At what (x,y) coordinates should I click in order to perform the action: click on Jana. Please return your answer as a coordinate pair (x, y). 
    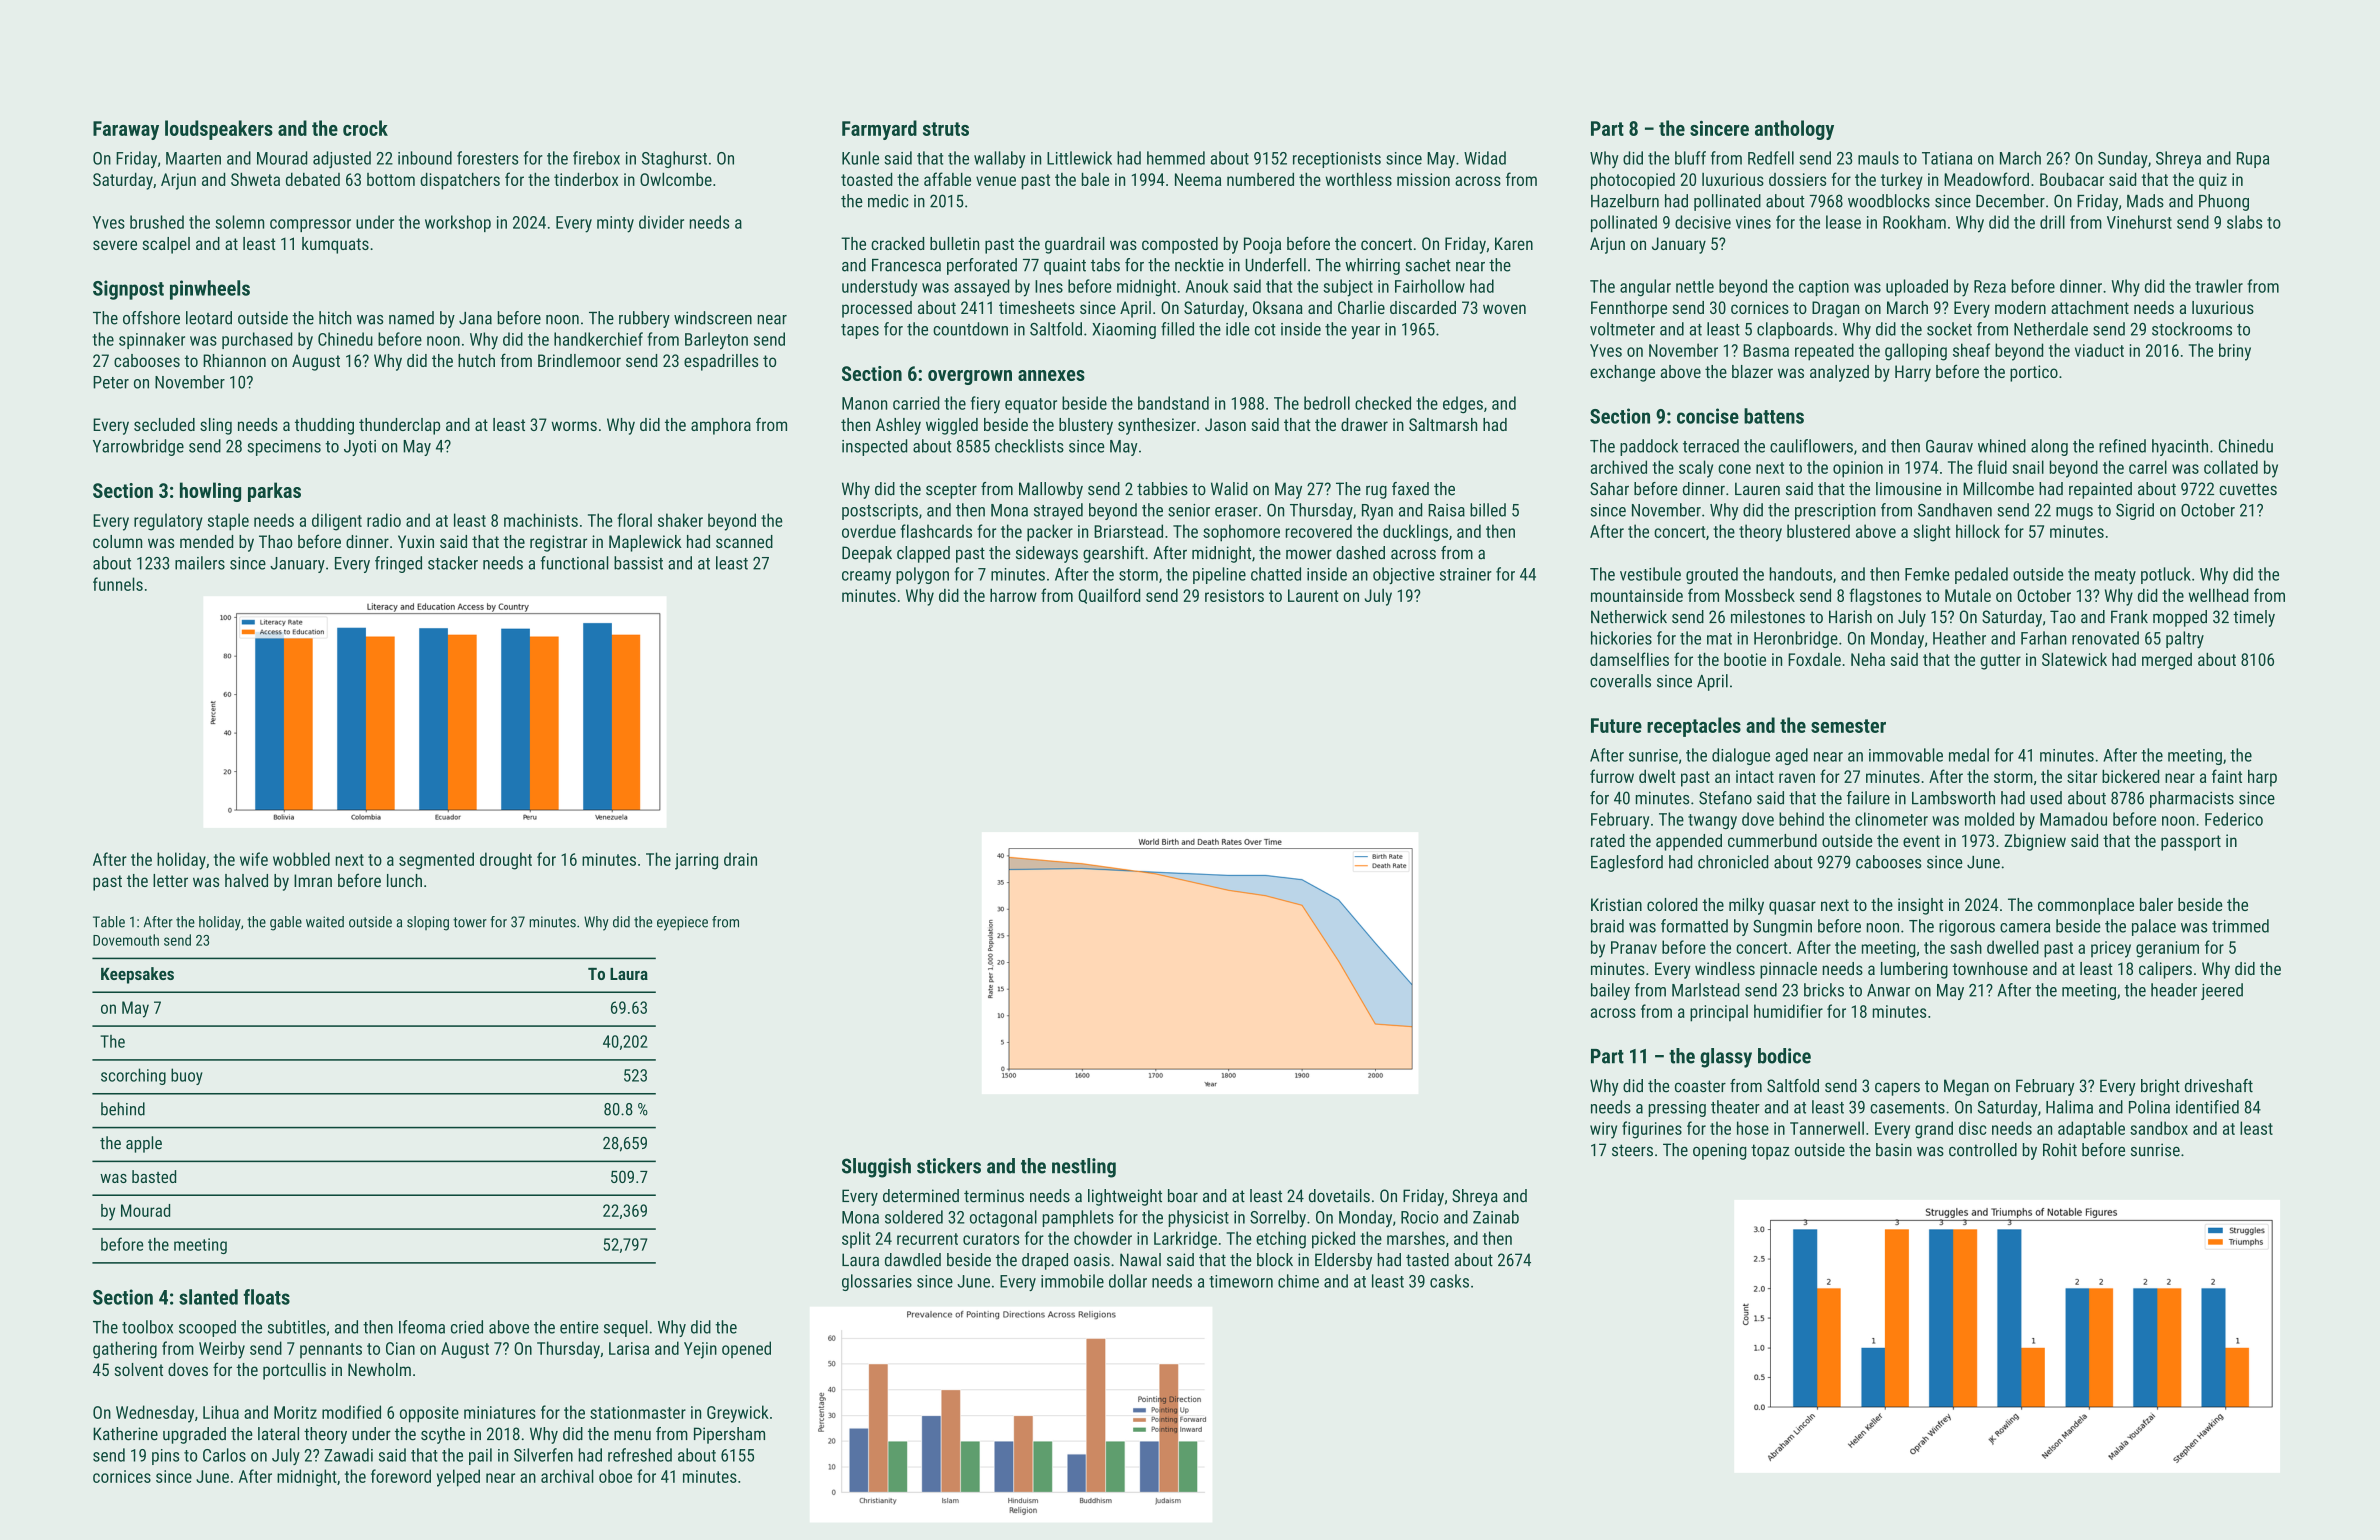
    Looking at the image, I should click on (475, 318).
